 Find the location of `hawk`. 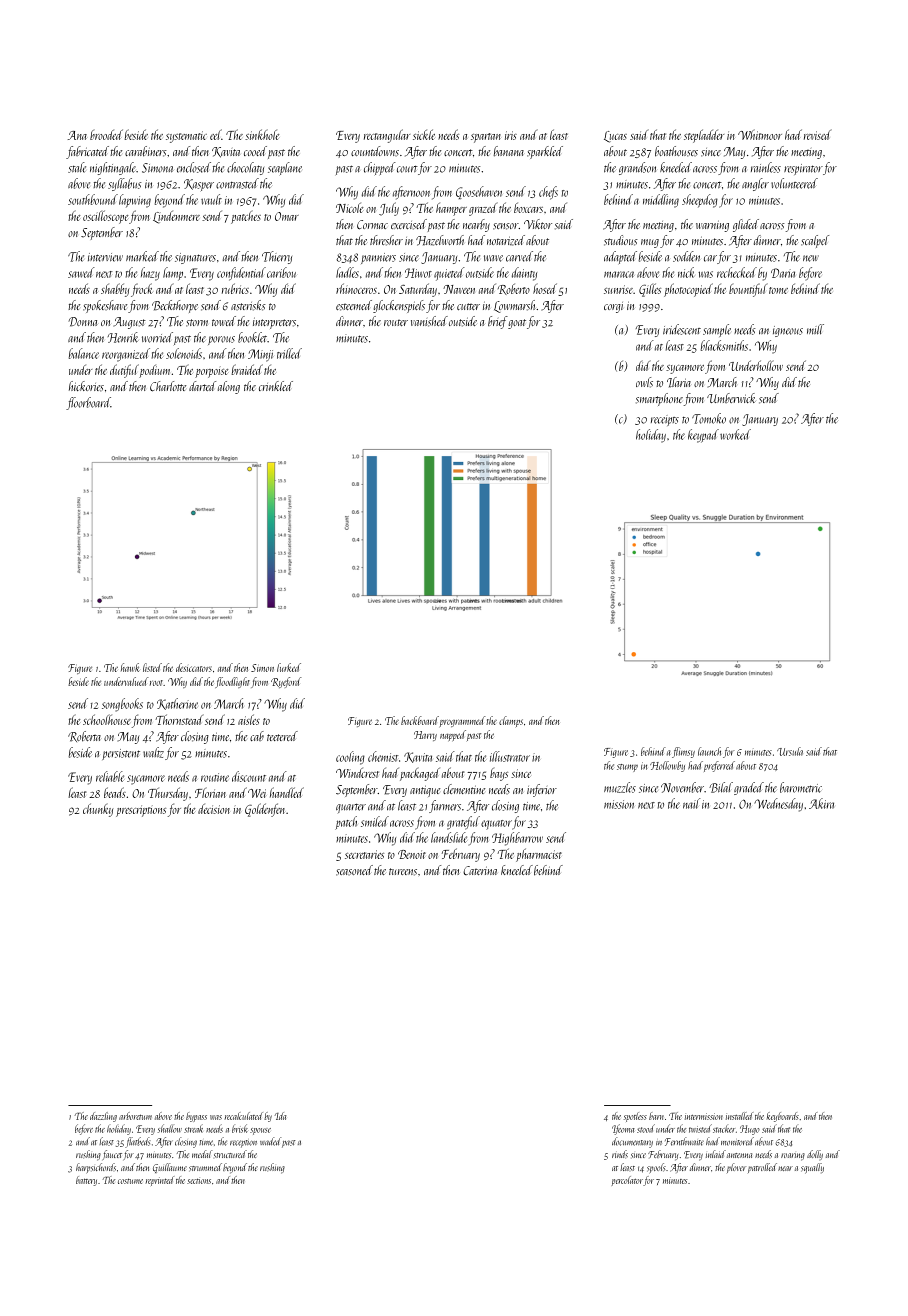

hawk is located at coordinates (130, 667).
